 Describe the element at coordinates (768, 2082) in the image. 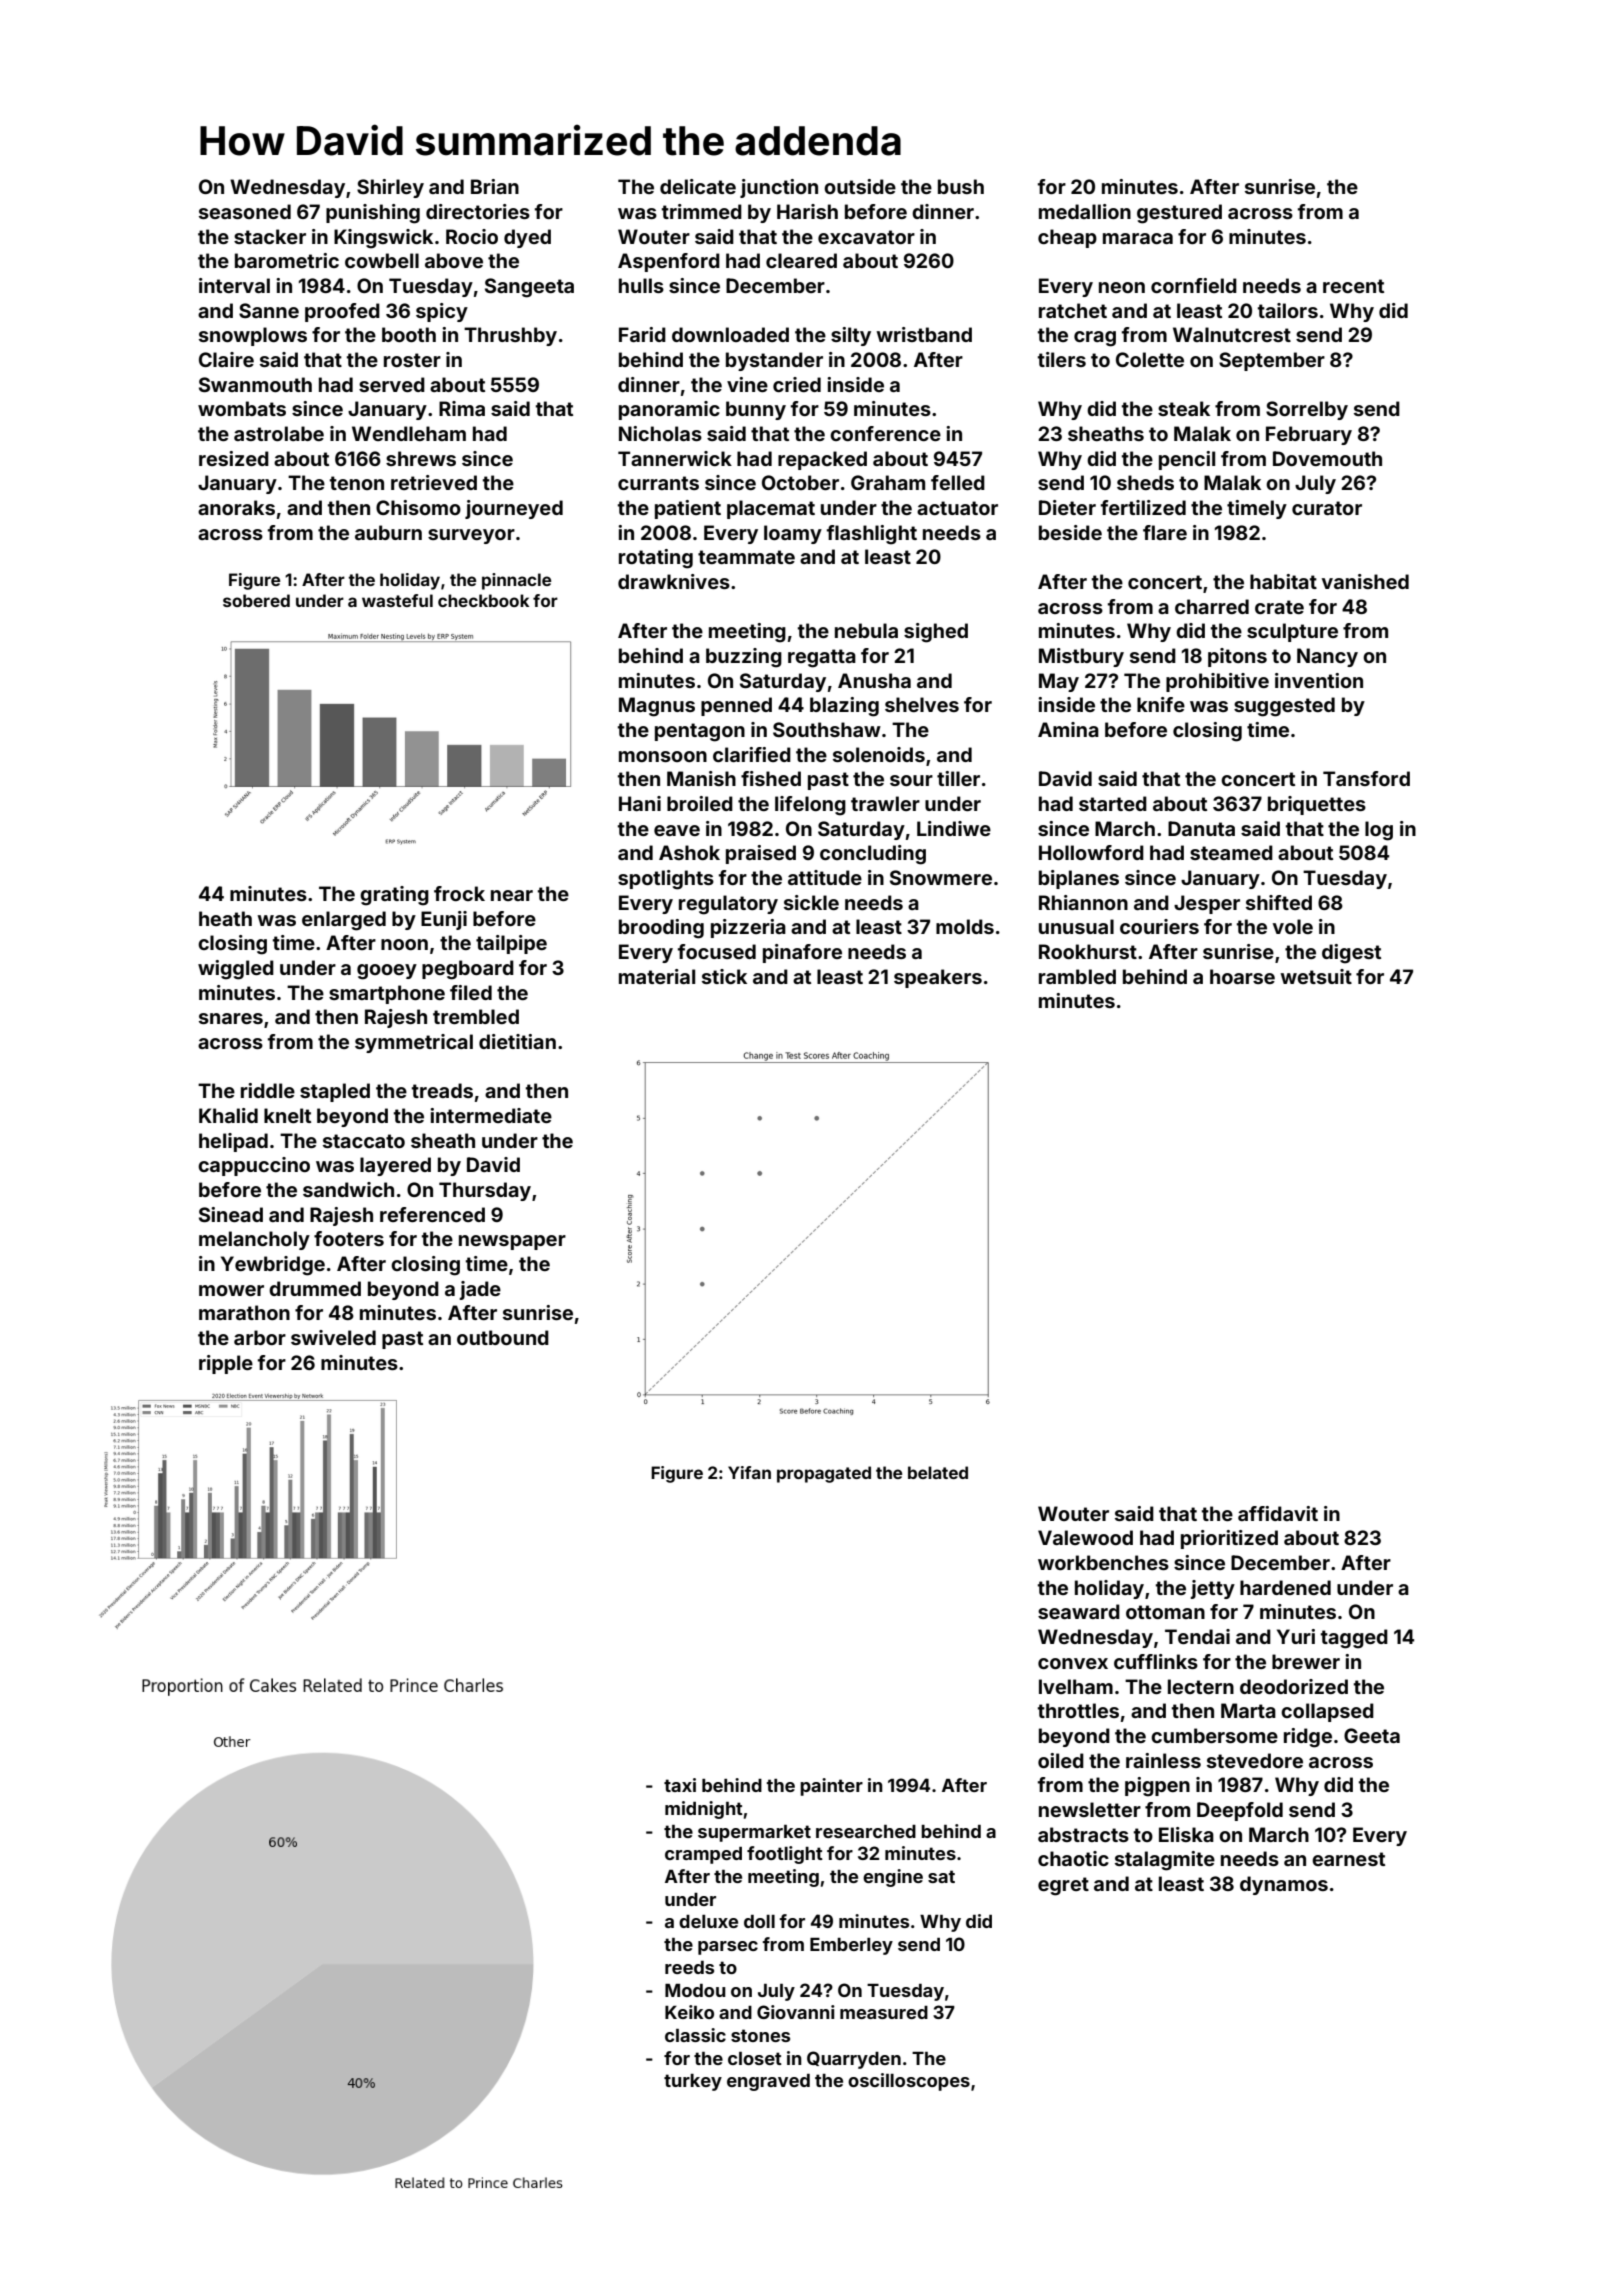

I see `engraved` at that location.
